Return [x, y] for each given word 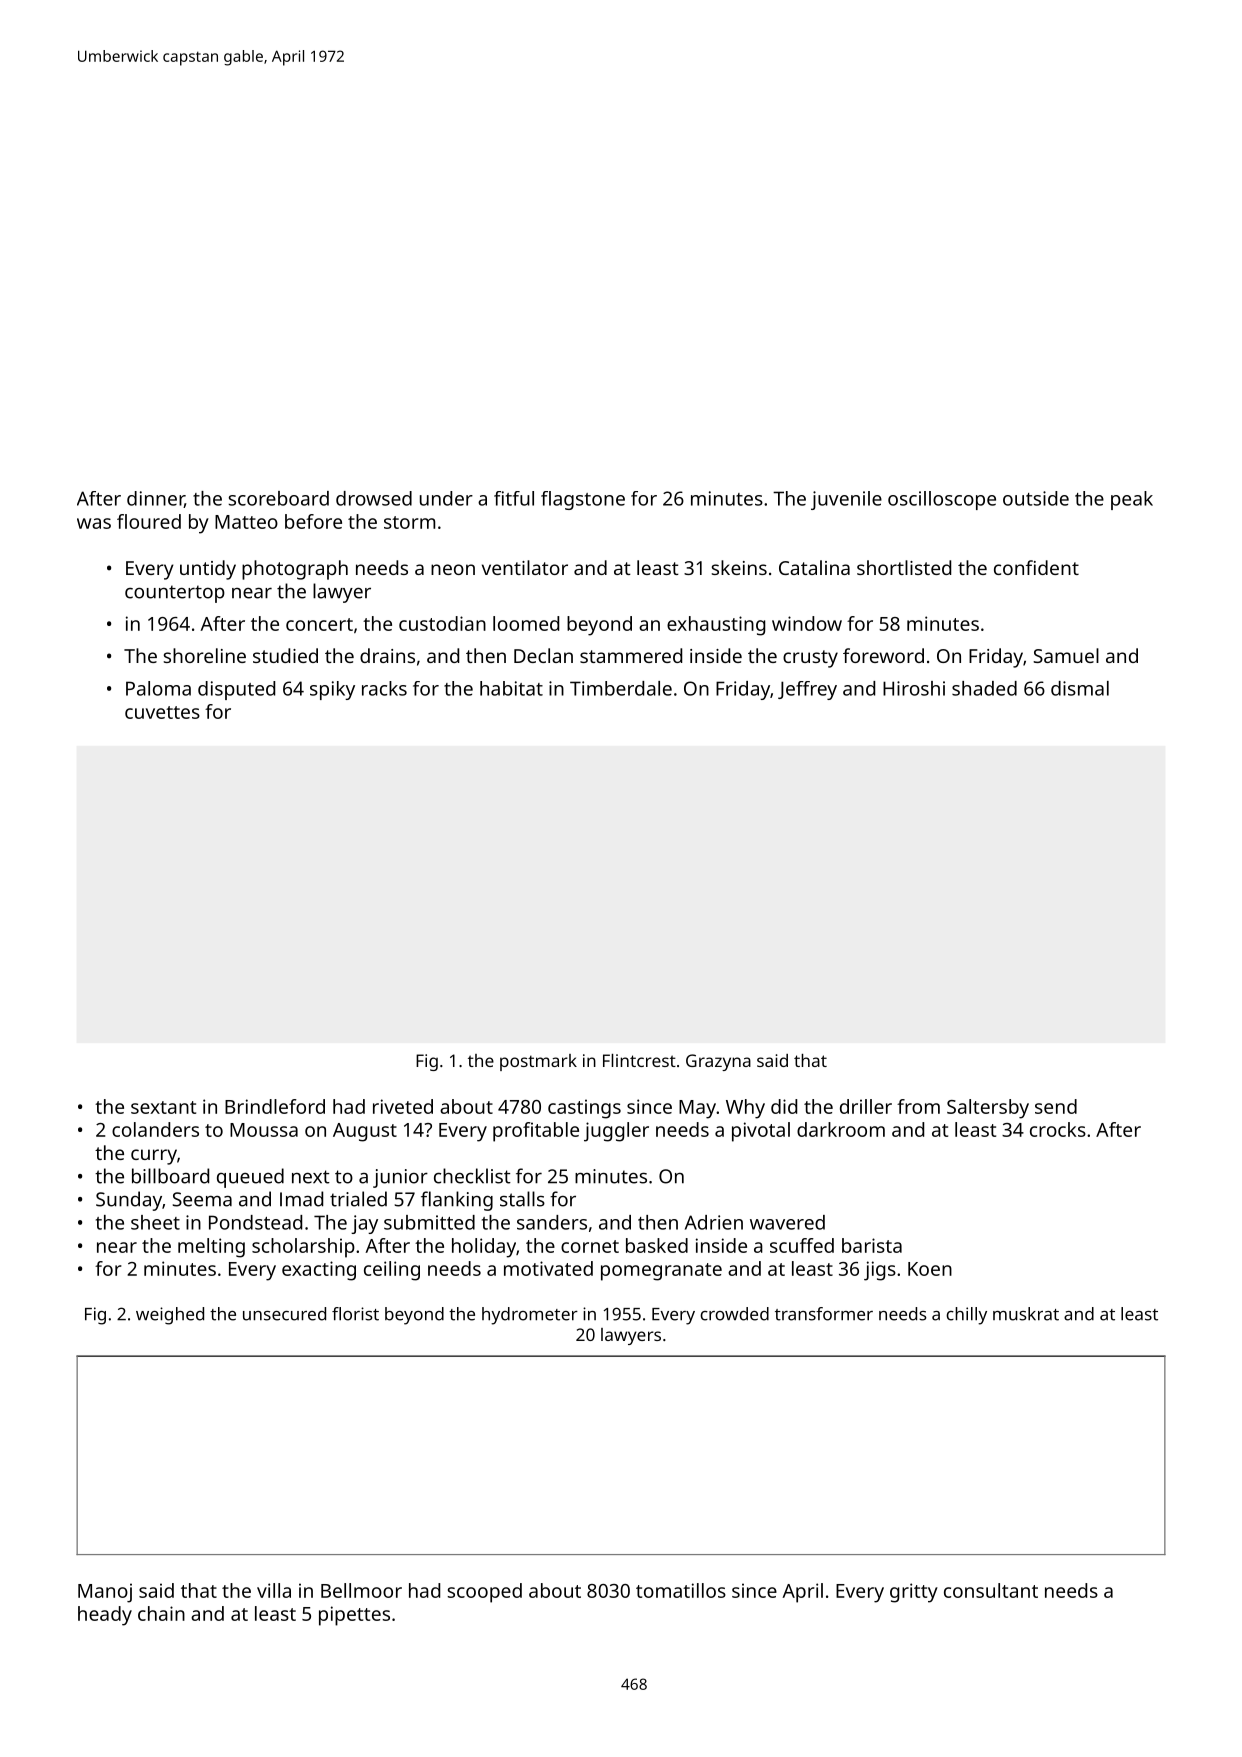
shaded [984, 688]
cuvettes [162, 712]
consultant [991, 1590]
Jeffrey [807, 690]
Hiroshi [914, 688]
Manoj [105, 1593]
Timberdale [621, 688]
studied [285, 655]
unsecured [284, 1314]
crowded [734, 1314]
